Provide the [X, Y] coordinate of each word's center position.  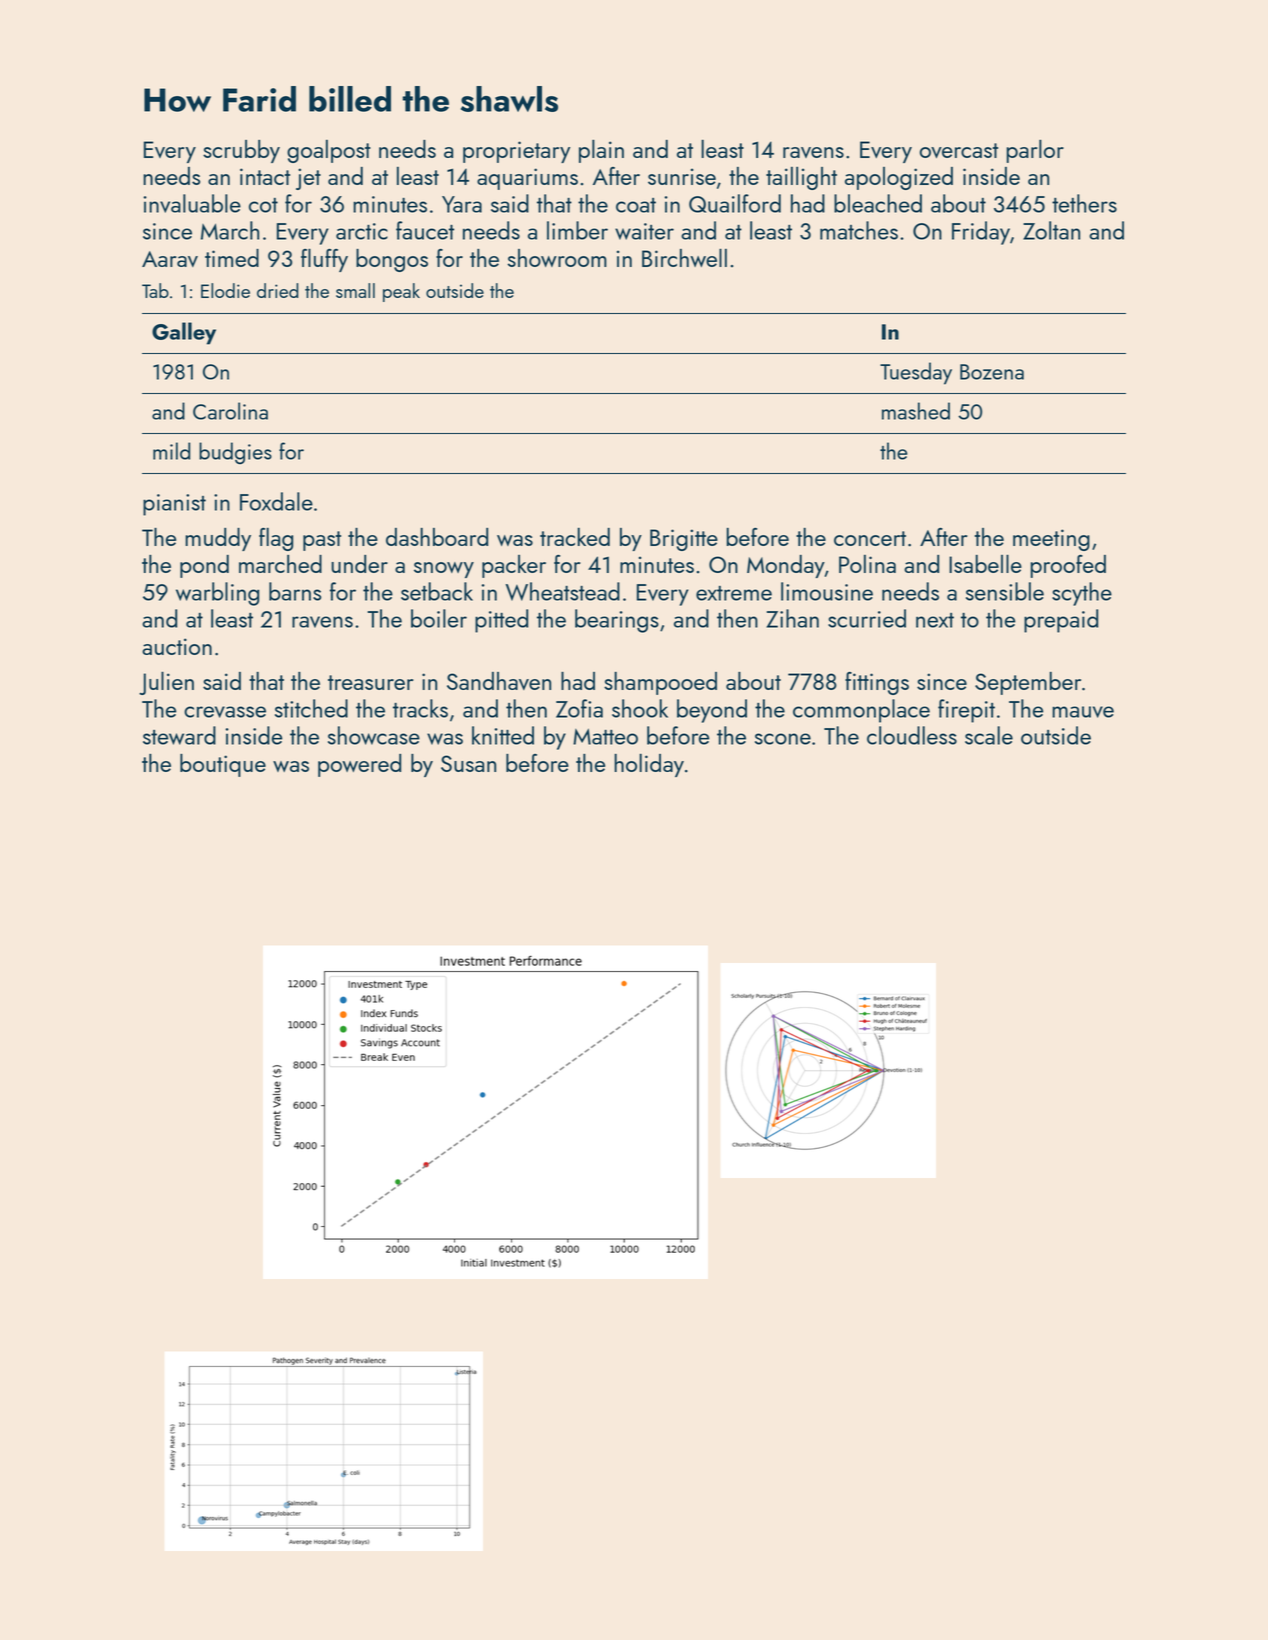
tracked [575, 537]
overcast [959, 150]
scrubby [241, 151]
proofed [1068, 566]
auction [177, 646]
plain [601, 151]
